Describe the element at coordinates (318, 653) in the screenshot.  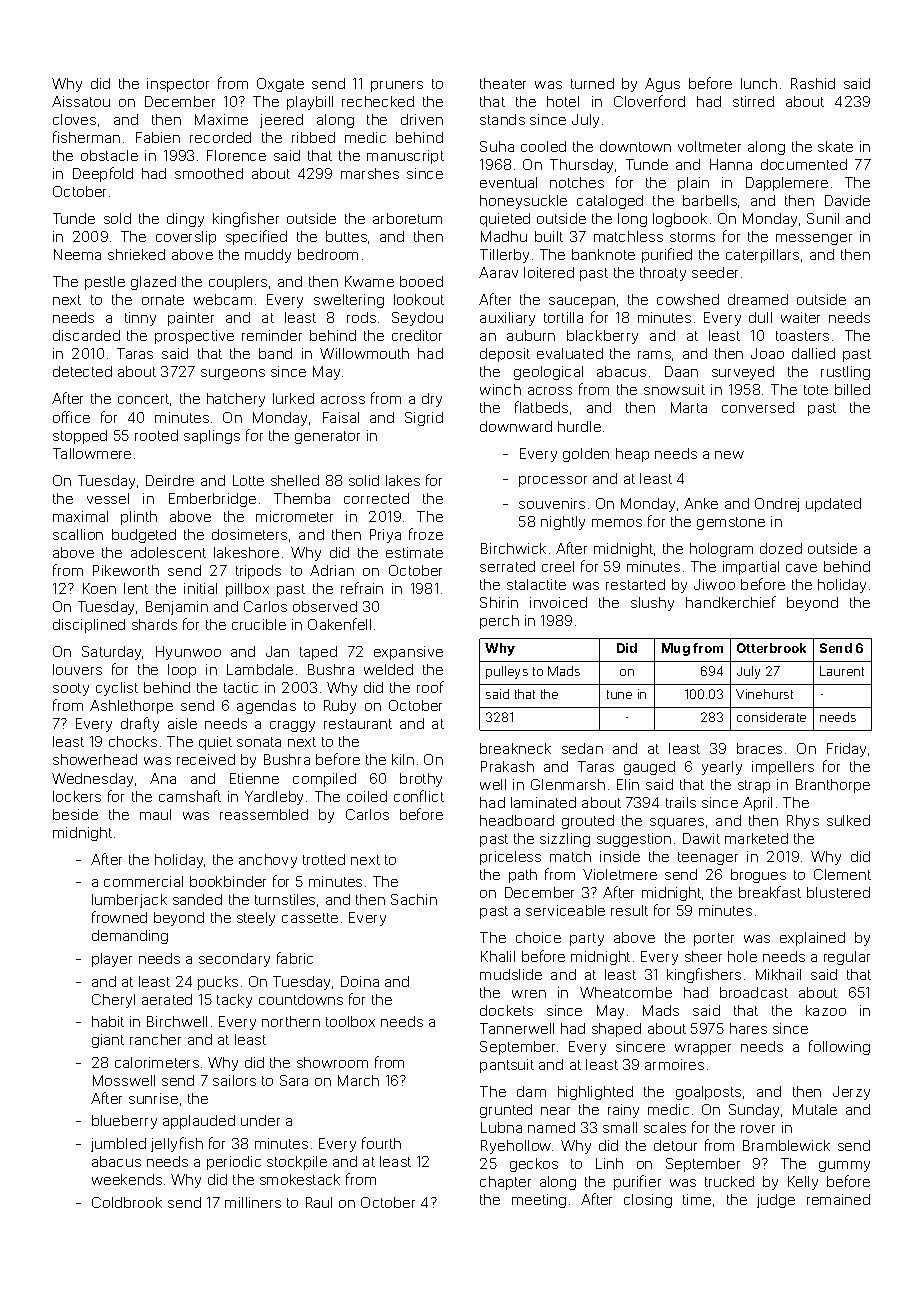
I see `taped` at that location.
